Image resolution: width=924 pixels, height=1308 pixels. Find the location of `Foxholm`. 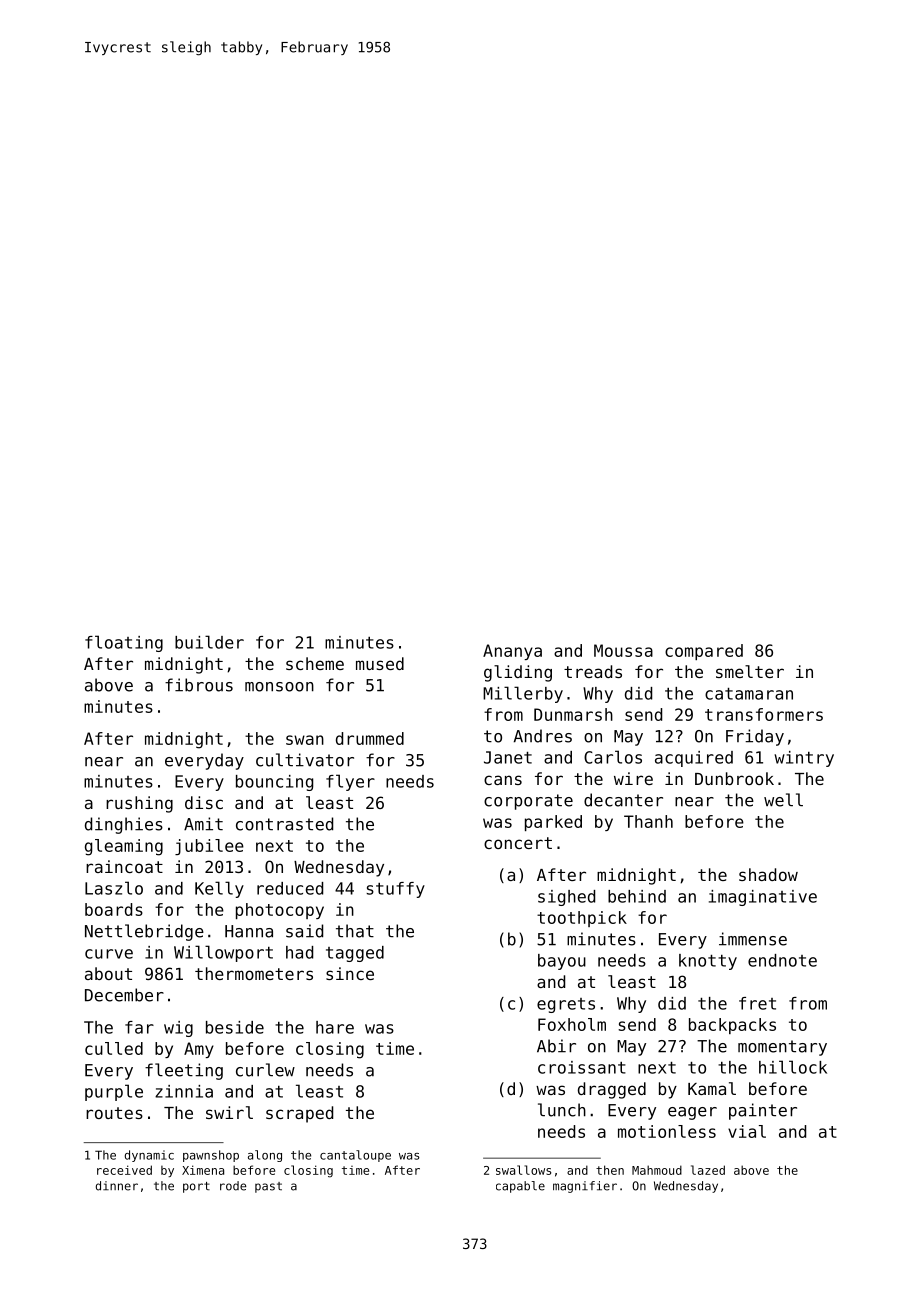

Foxholm is located at coordinates (572, 1024).
